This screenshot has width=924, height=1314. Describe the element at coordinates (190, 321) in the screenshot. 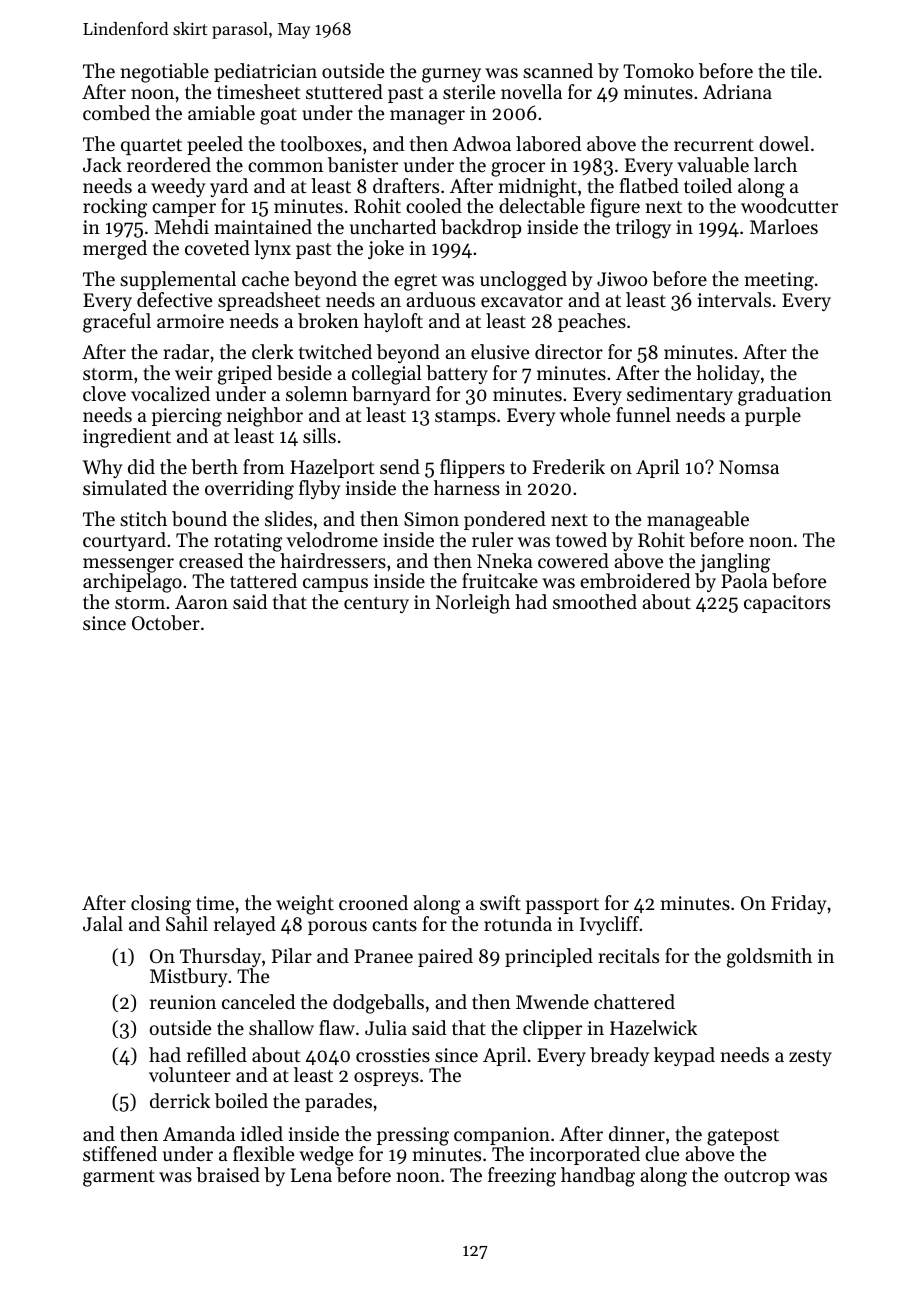

I see `armoire` at that location.
